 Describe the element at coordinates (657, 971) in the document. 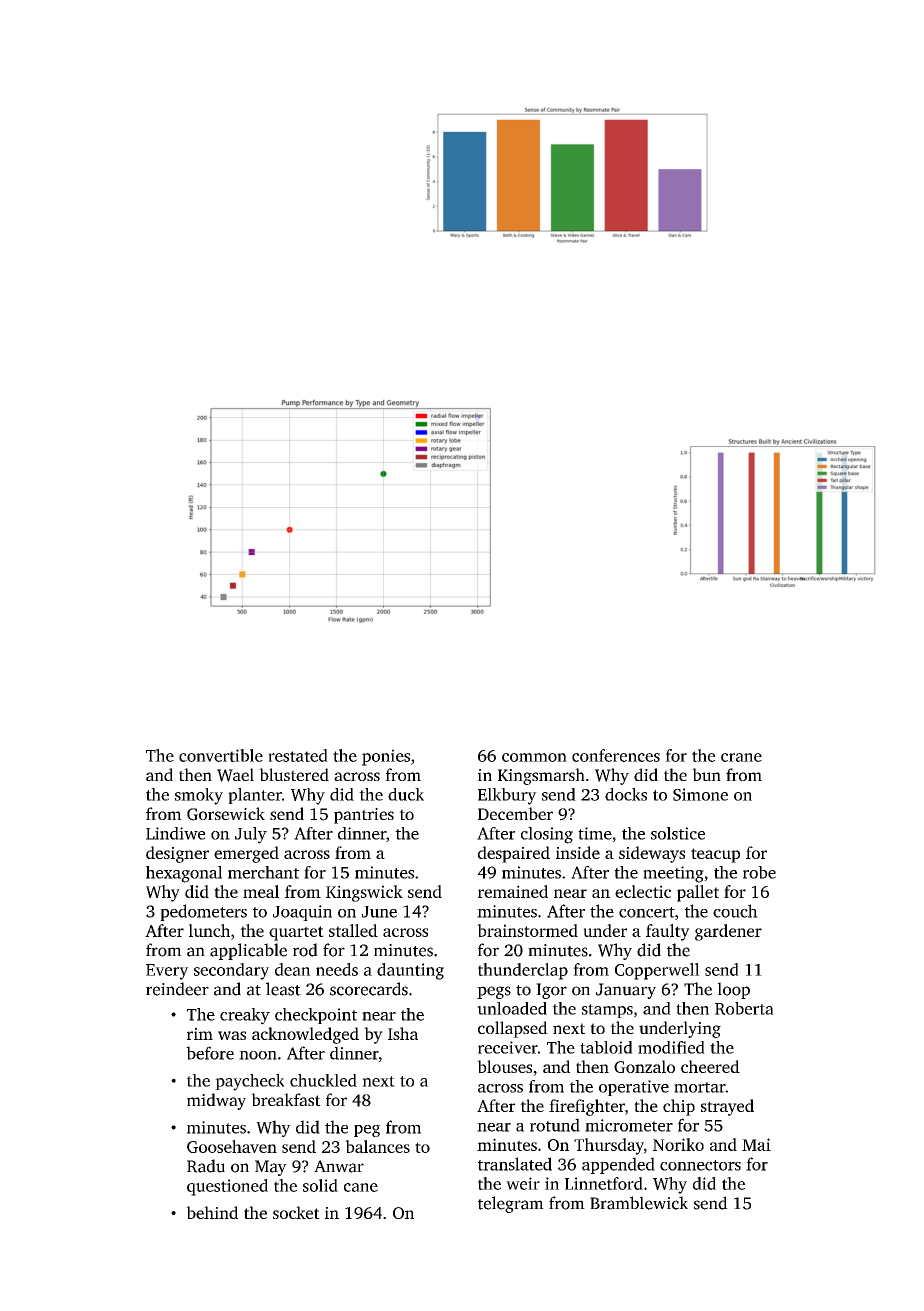

I see `Copperwell` at that location.
